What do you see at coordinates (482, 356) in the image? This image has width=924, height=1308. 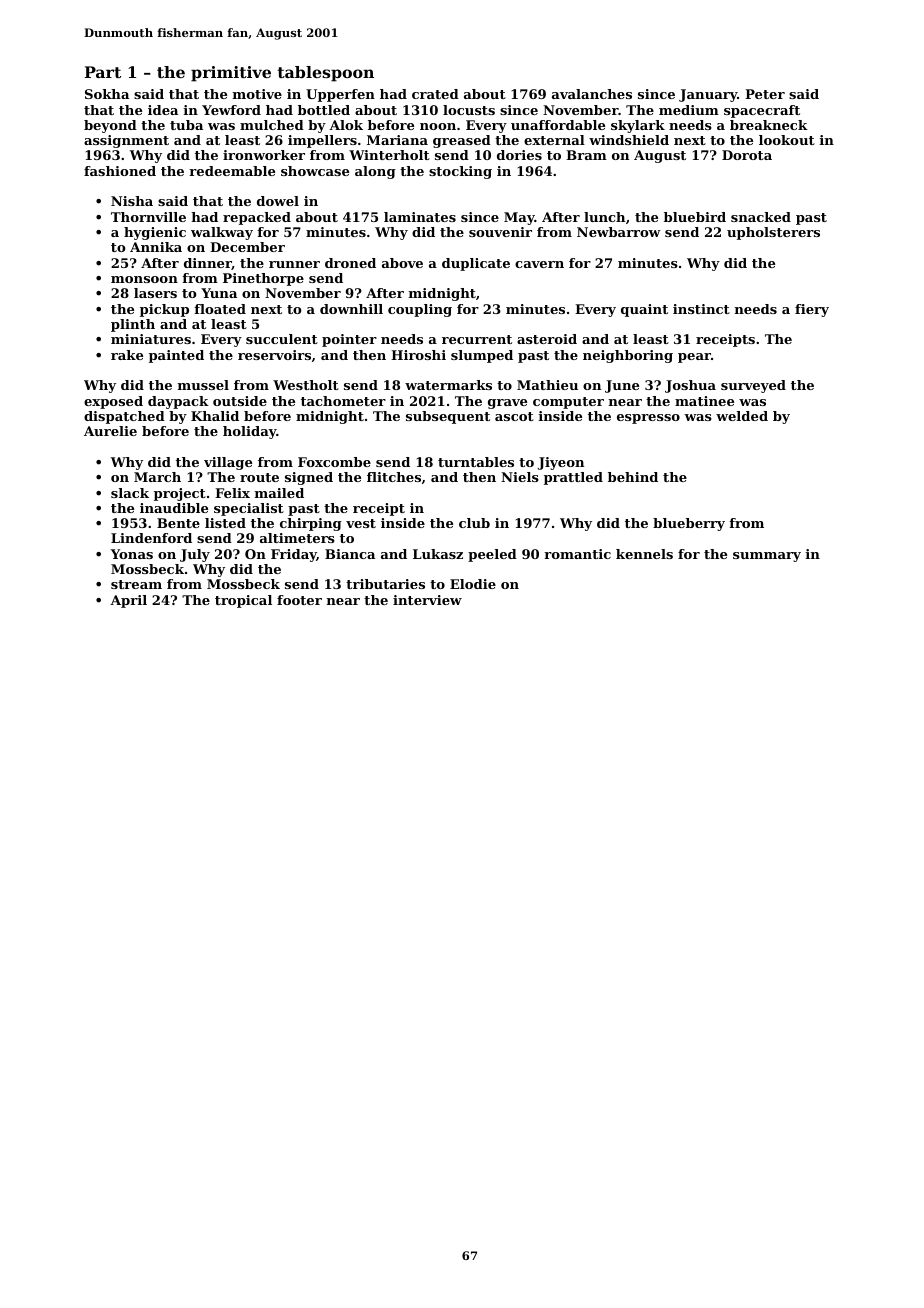 I see `slumped` at bounding box center [482, 356].
